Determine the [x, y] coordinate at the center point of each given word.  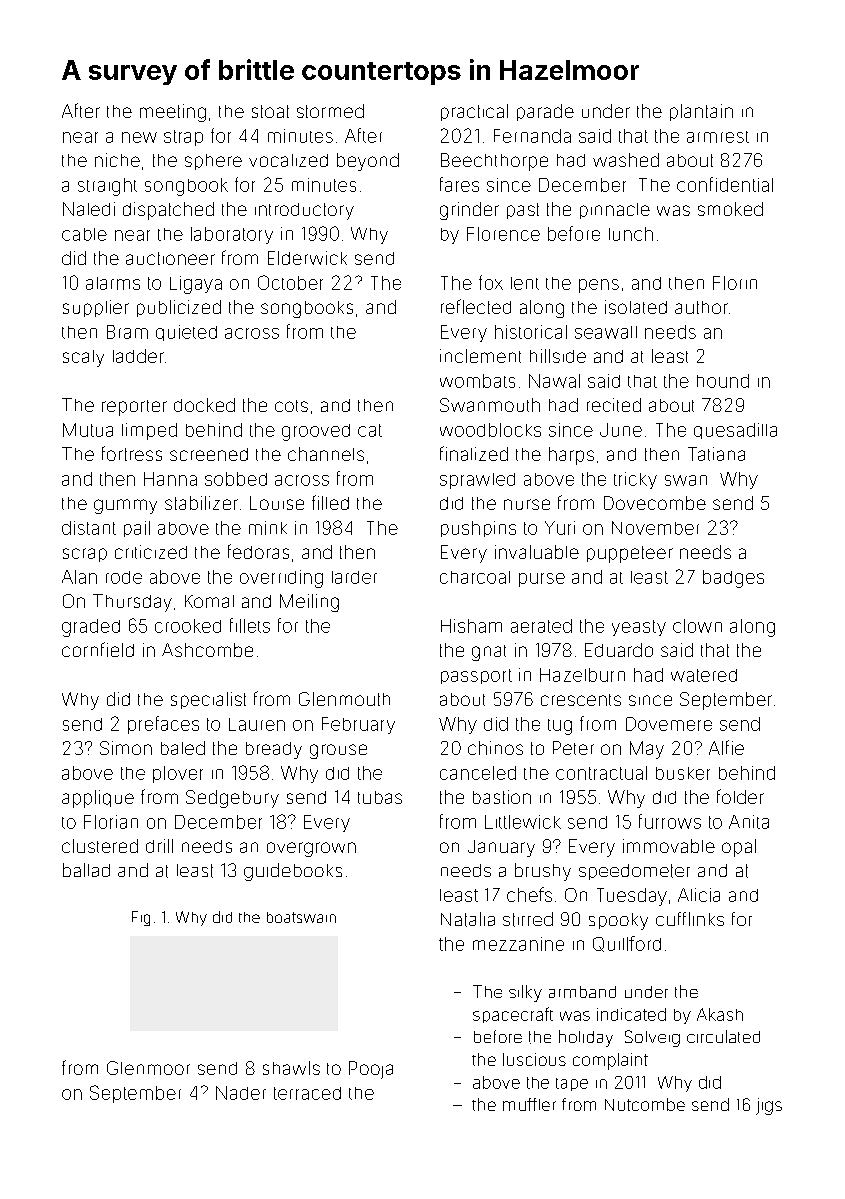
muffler [529, 1104]
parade [545, 112]
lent [525, 283]
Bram [127, 332]
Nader [241, 1093]
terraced [307, 1093]
